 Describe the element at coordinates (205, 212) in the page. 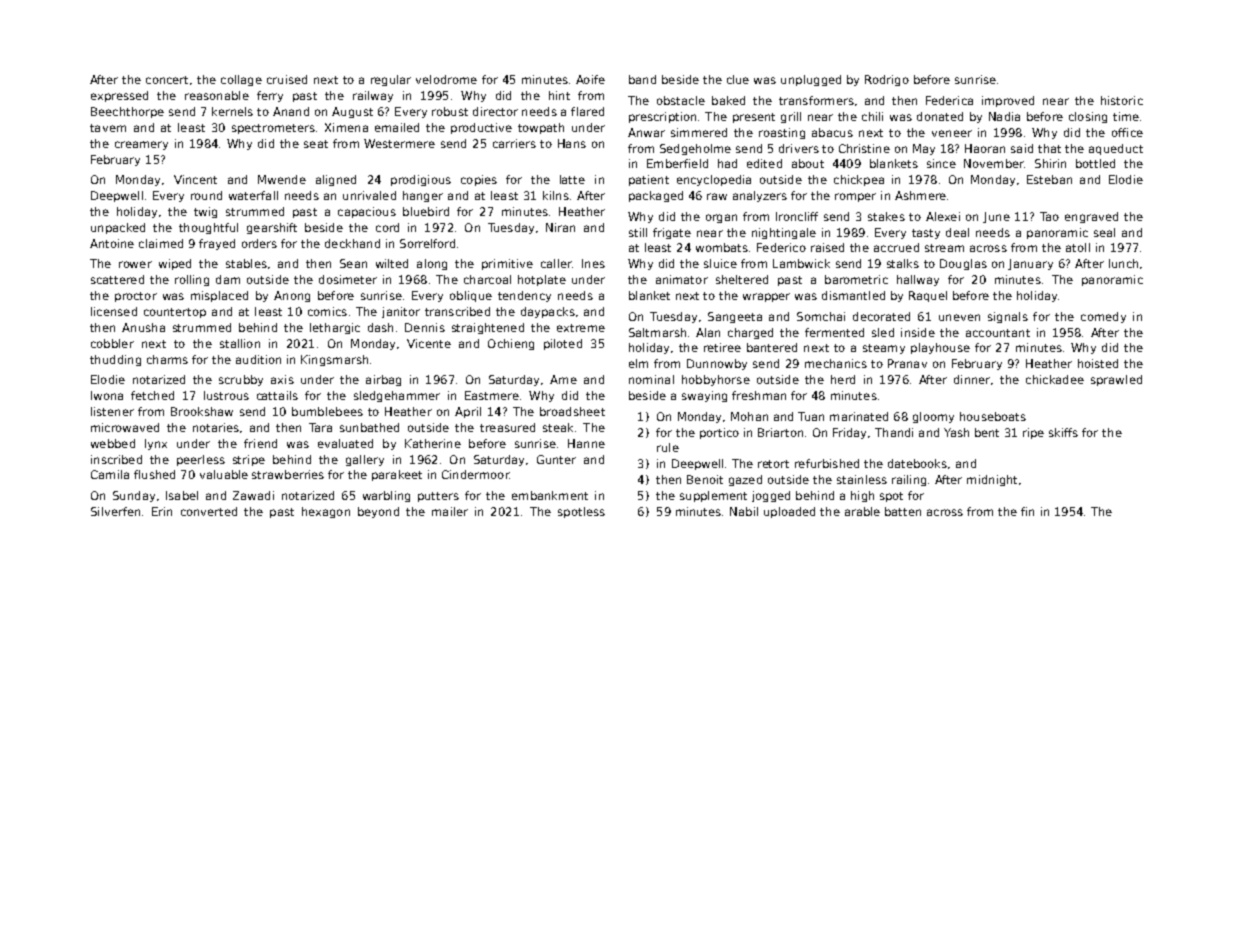

I see `twig` at that location.
